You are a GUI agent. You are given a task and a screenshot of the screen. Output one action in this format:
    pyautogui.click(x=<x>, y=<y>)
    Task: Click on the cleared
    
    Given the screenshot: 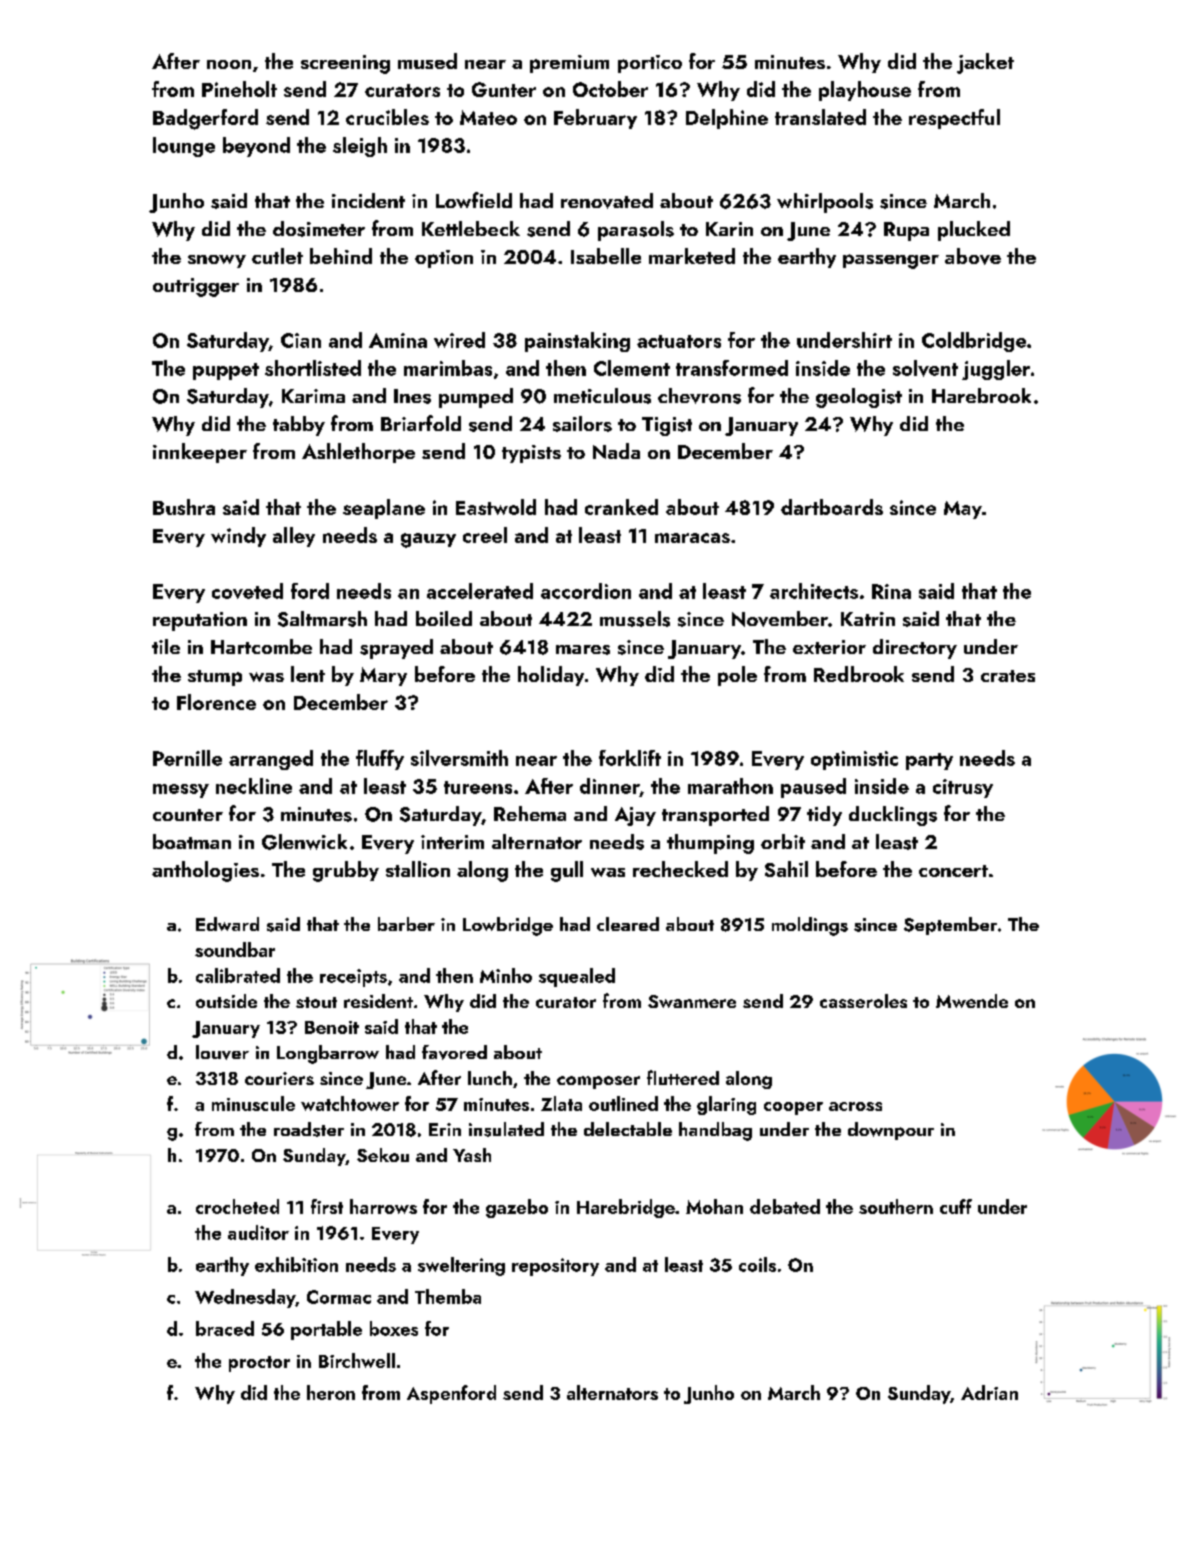 What is the action you would take?
    pyautogui.click(x=628, y=924)
